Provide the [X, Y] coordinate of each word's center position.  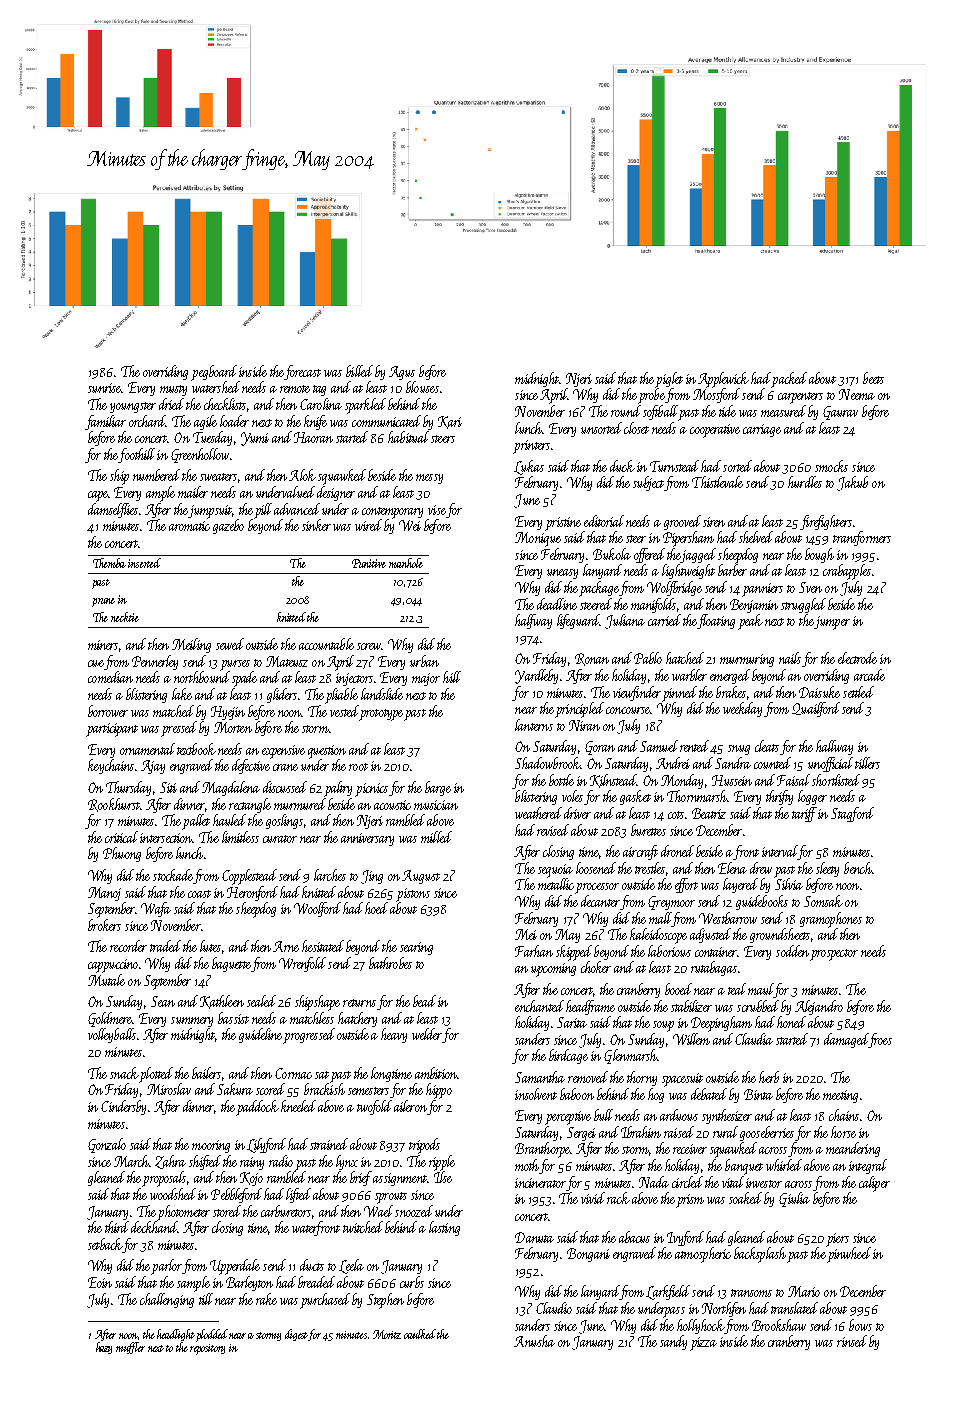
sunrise [105, 388]
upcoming [553, 970]
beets [873, 378]
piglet [669, 380]
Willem [691, 1039]
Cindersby [123, 1107]
